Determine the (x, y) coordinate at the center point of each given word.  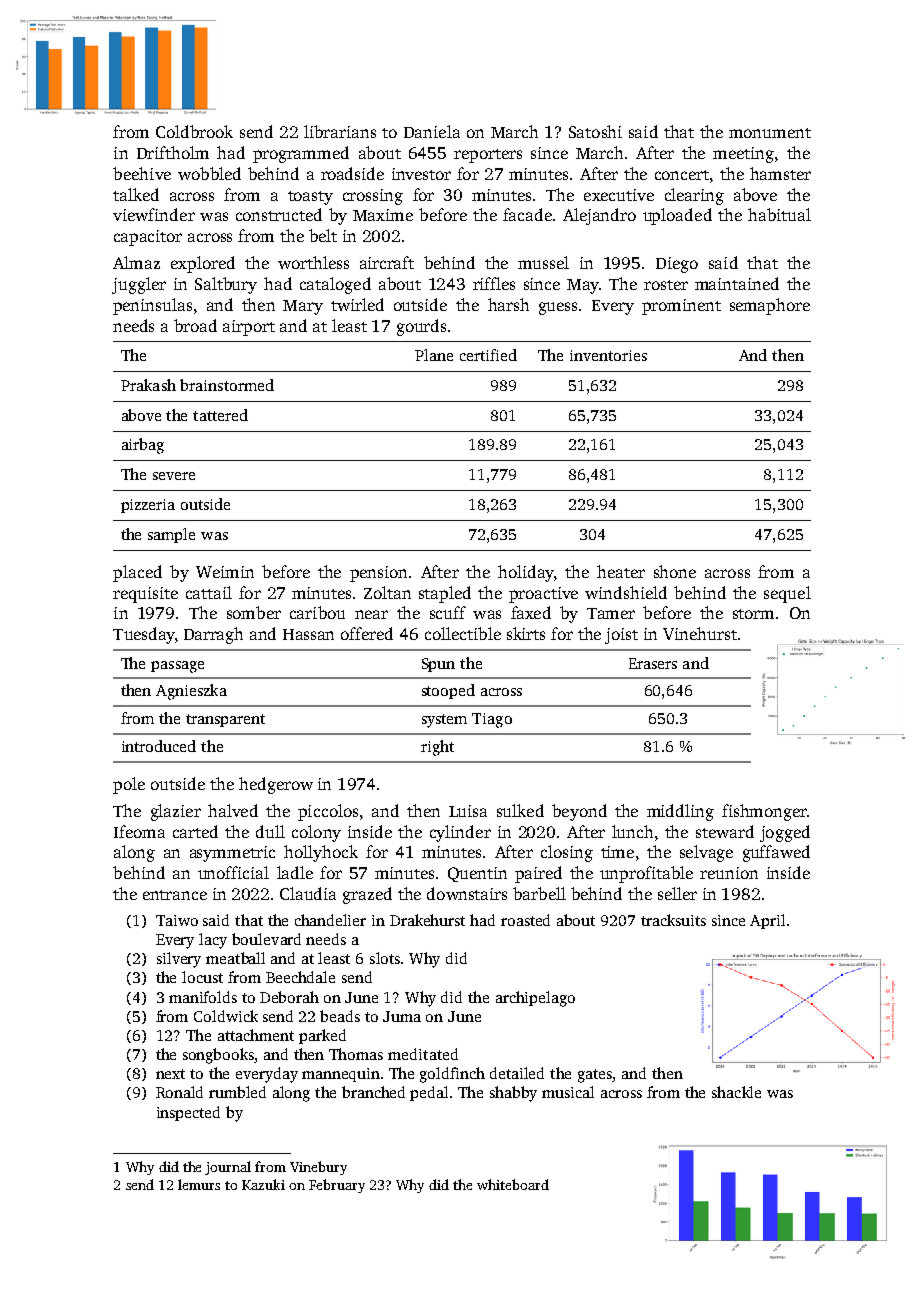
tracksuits (673, 920)
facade (527, 214)
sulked (520, 810)
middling (680, 812)
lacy (213, 941)
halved (233, 810)
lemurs (199, 1184)
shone (675, 571)
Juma (402, 1016)
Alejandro (599, 216)
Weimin (225, 572)
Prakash (148, 385)
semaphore (770, 306)
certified (488, 355)
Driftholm (173, 152)
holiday (526, 573)
